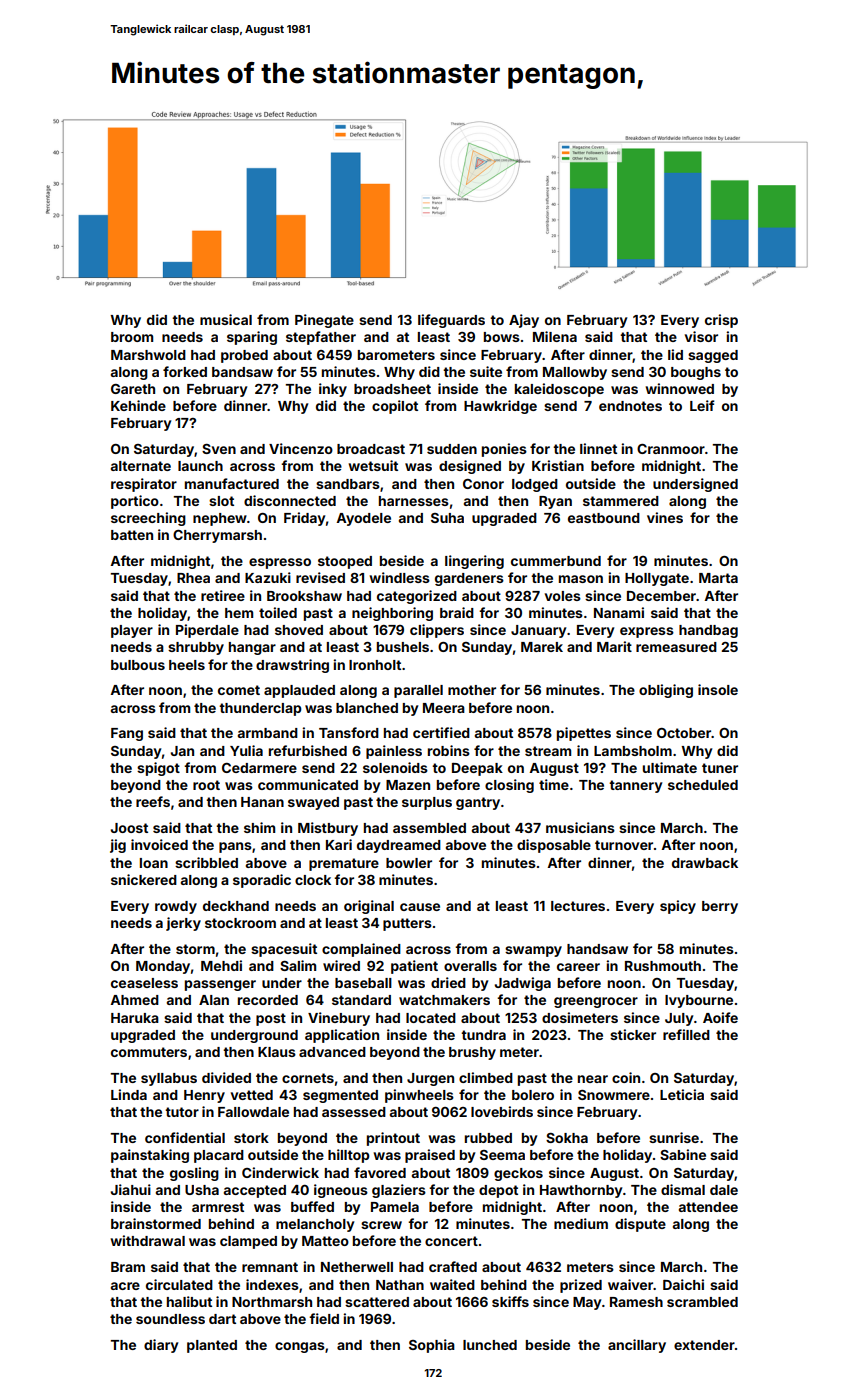  Describe the element at coordinates (189, 1301) in the screenshot. I see `halibut` at that location.
